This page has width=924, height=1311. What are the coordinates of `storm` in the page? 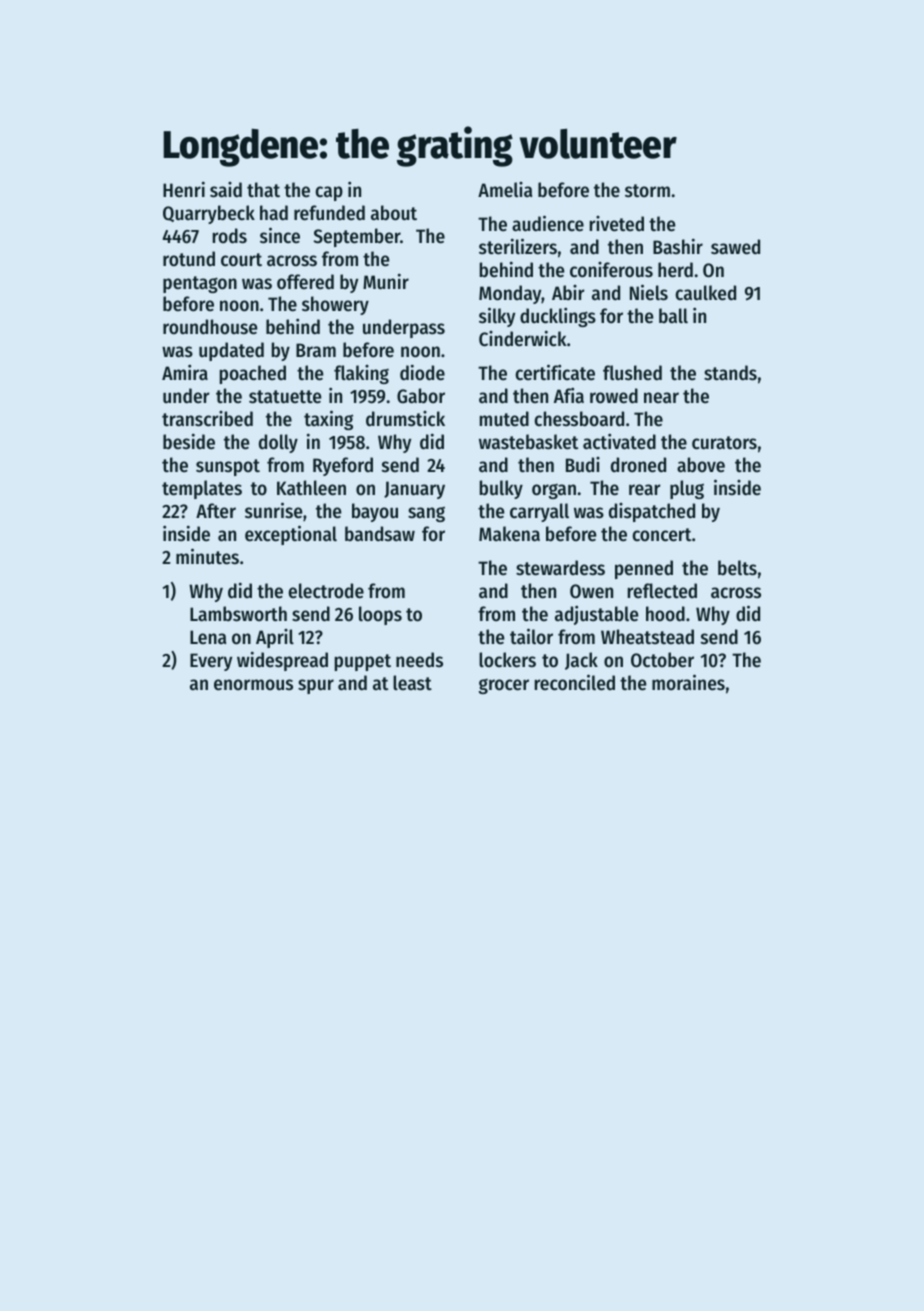 It's located at (647, 191).
